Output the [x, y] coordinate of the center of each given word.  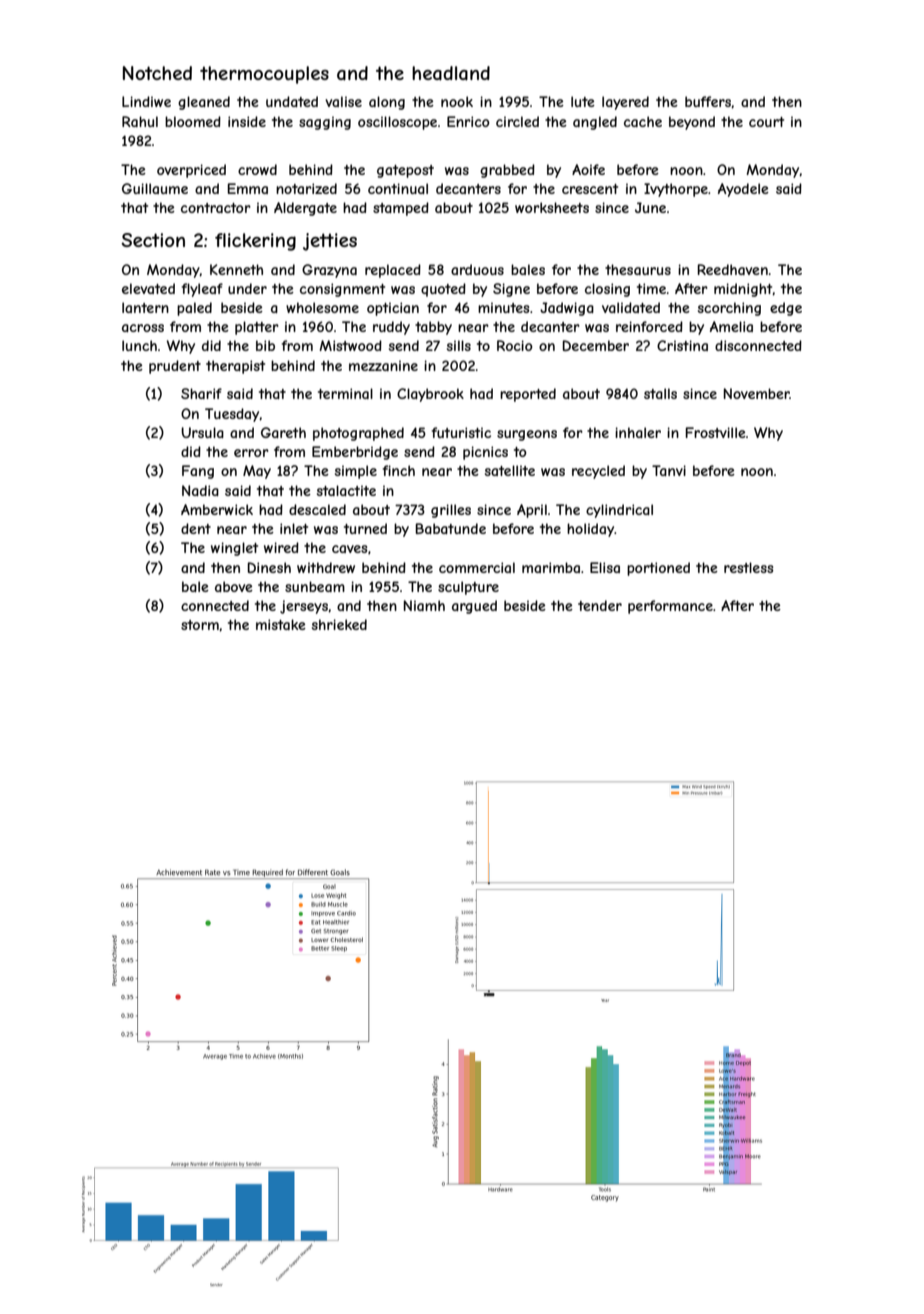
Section [153, 240]
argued [474, 607]
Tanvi [669, 470]
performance [670, 607]
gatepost [405, 171]
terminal [345, 393]
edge [786, 309]
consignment [342, 290]
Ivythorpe [676, 190]
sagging [325, 123]
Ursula [202, 432]
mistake [281, 624]
